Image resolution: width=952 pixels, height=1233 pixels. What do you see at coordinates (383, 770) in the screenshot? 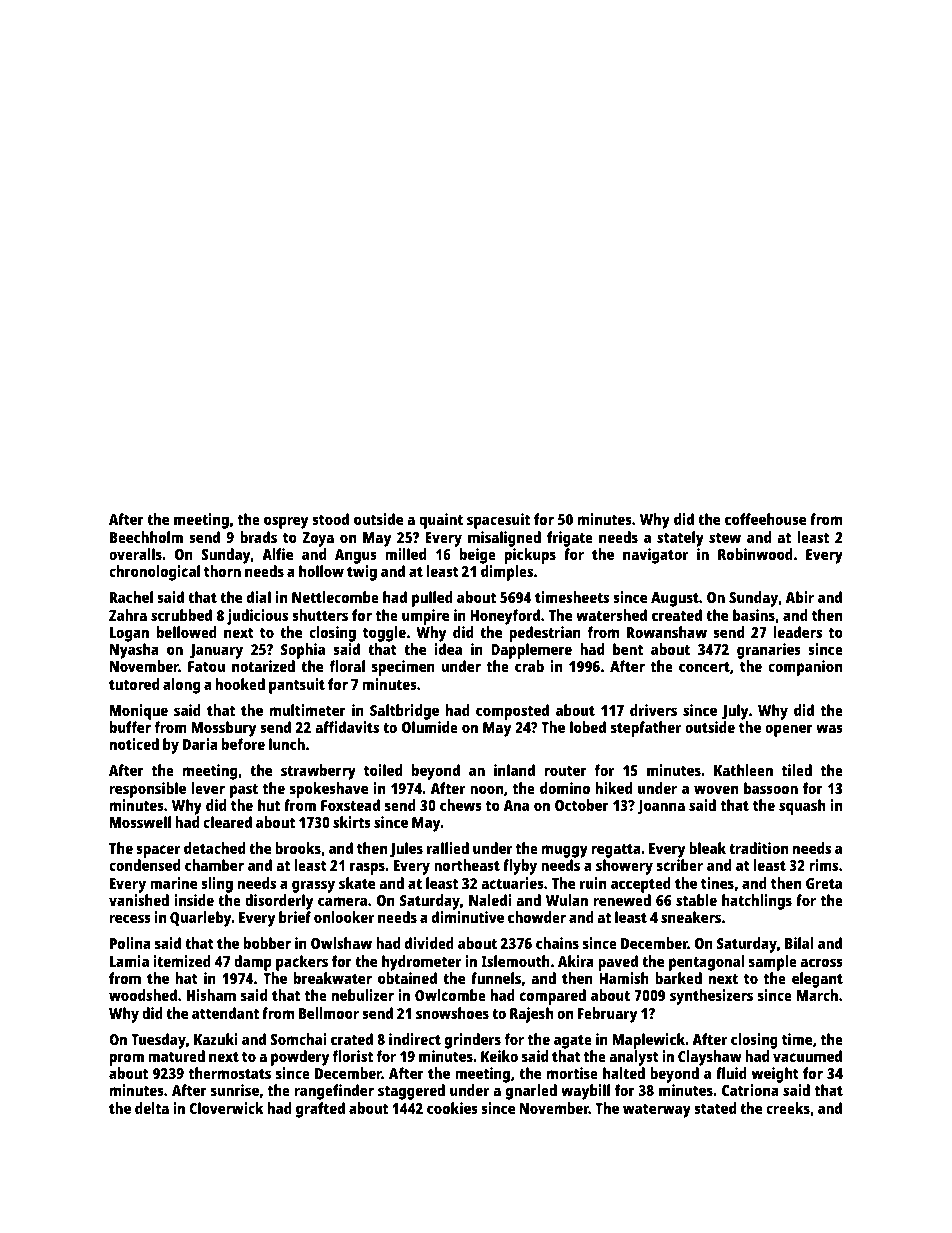
I see `toiled` at bounding box center [383, 770].
